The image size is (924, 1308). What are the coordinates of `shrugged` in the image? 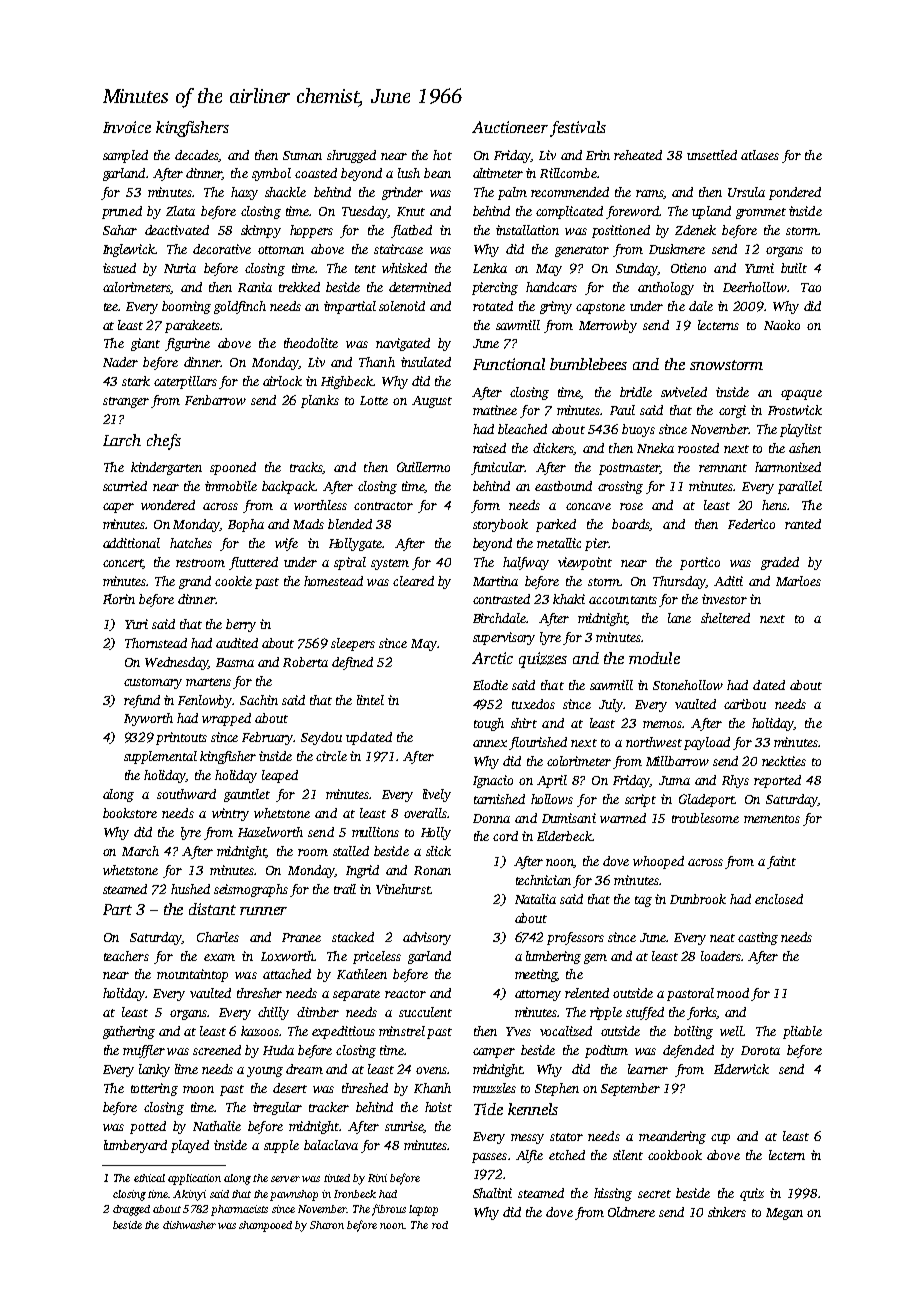 It's located at (351, 156).
